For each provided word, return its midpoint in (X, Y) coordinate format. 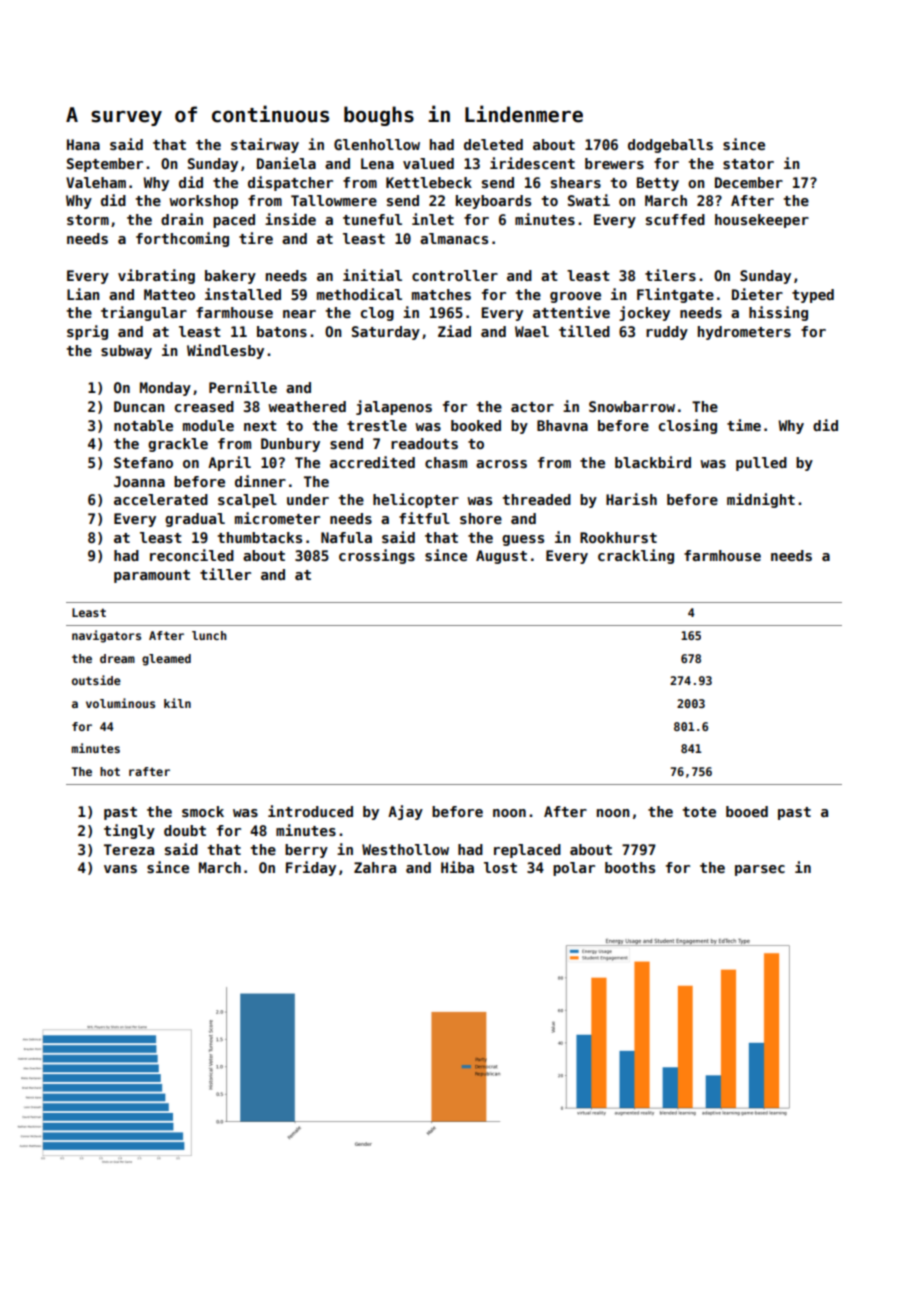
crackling (636, 556)
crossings (377, 556)
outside (96, 680)
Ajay (405, 812)
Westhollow (405, 849)
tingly (129, 831)
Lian (83, 294)
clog (377, 314)
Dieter (757, 294)
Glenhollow (377, 144)
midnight (761, 500)
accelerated (161, 499)
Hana (83, 144)
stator (748, 164)
